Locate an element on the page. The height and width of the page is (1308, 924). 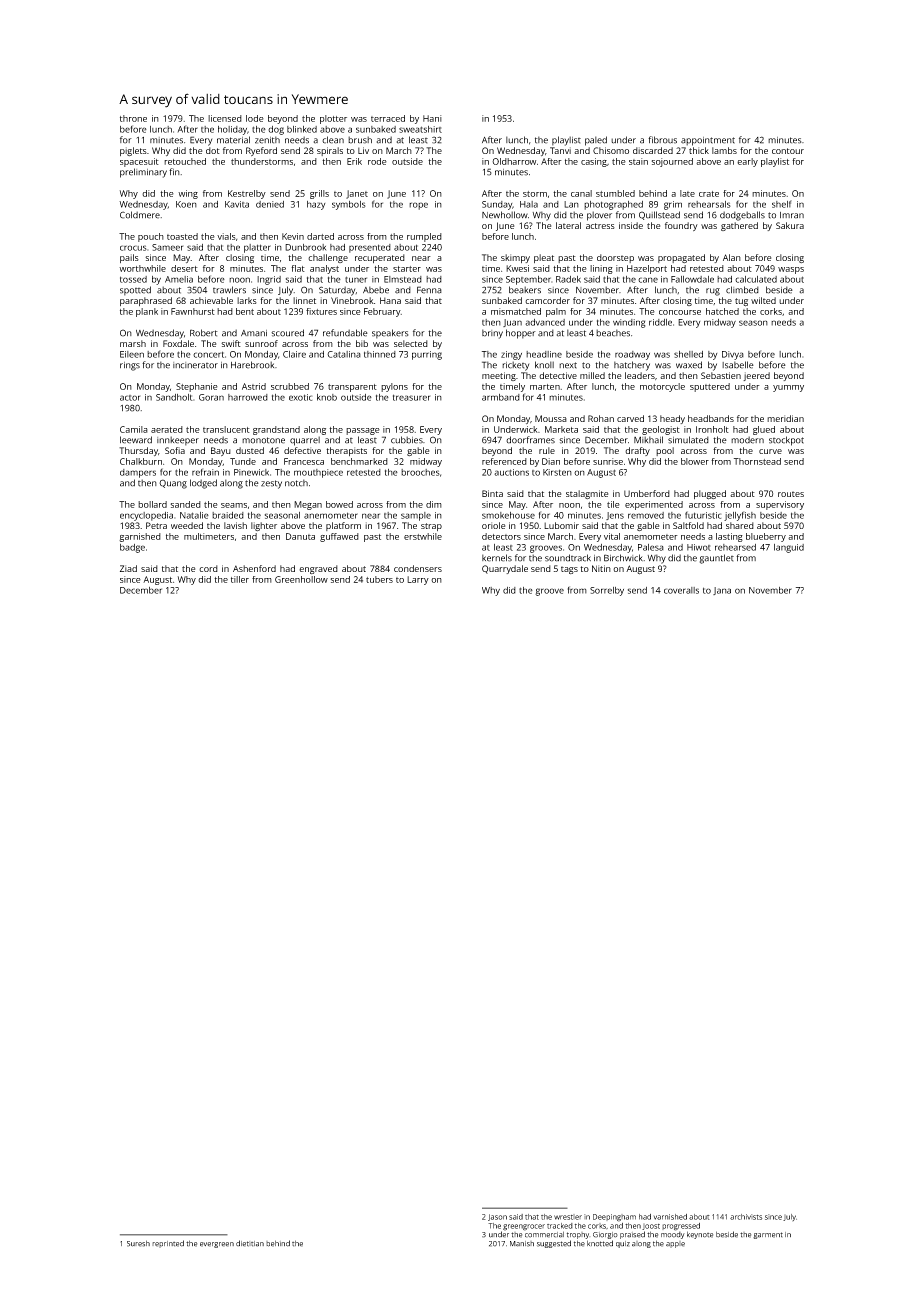
Sandholt is located at coordinates (174, 397).
